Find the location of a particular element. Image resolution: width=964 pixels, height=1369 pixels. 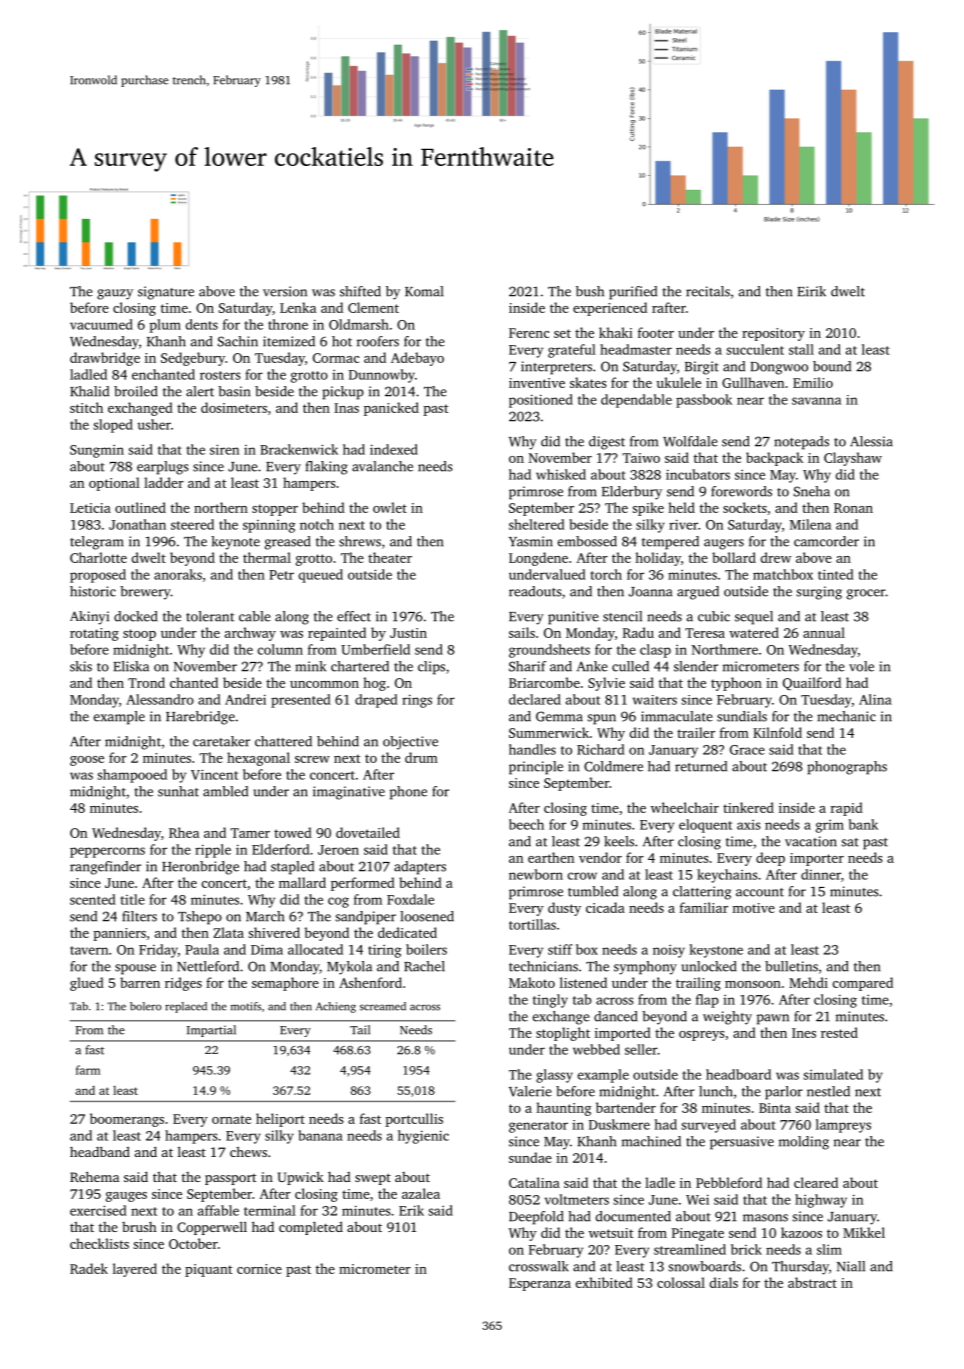

Foxdale is located at coordinates (410, 899).
